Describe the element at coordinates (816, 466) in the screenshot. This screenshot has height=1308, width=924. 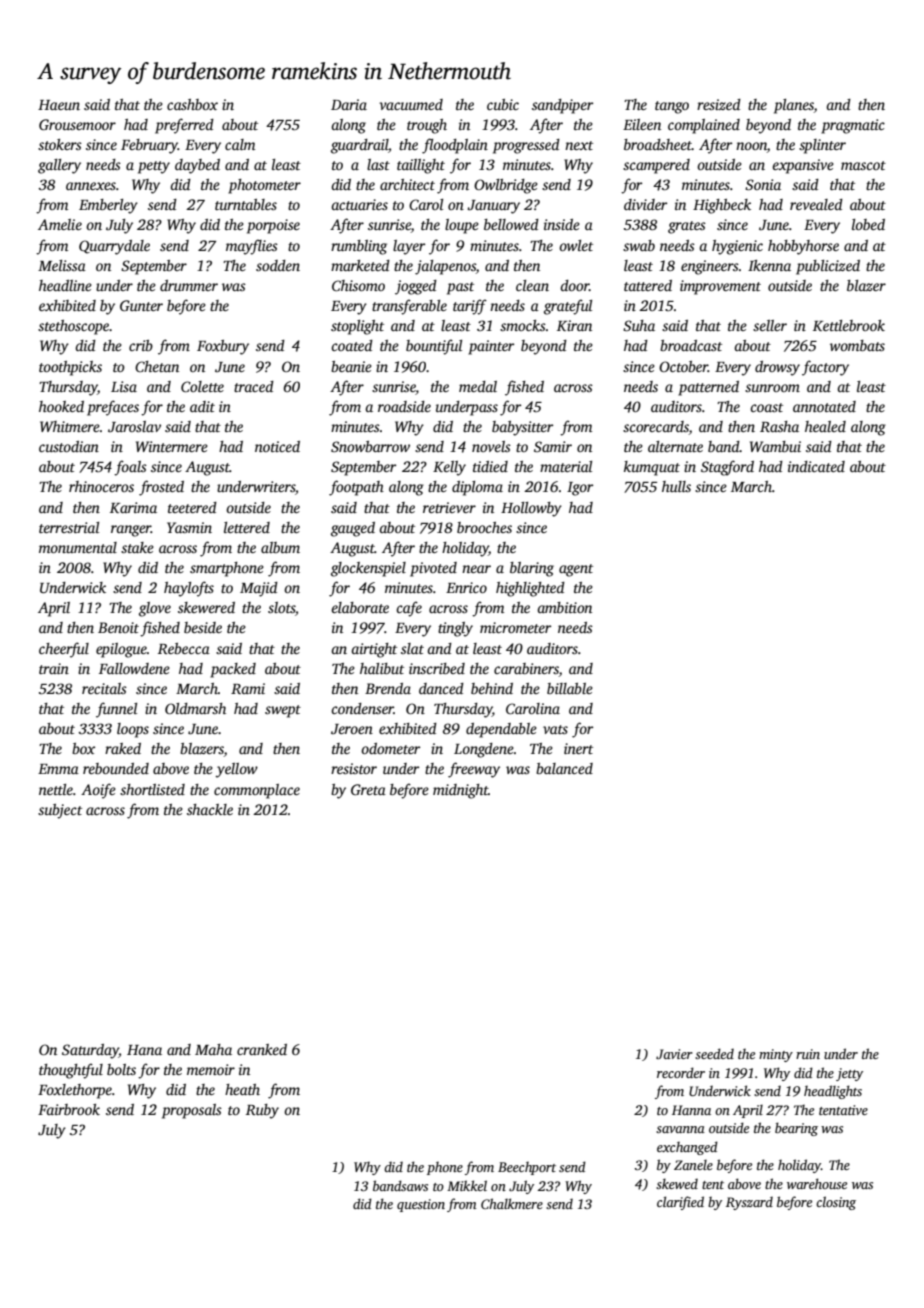
I see `indicated` at that location.
